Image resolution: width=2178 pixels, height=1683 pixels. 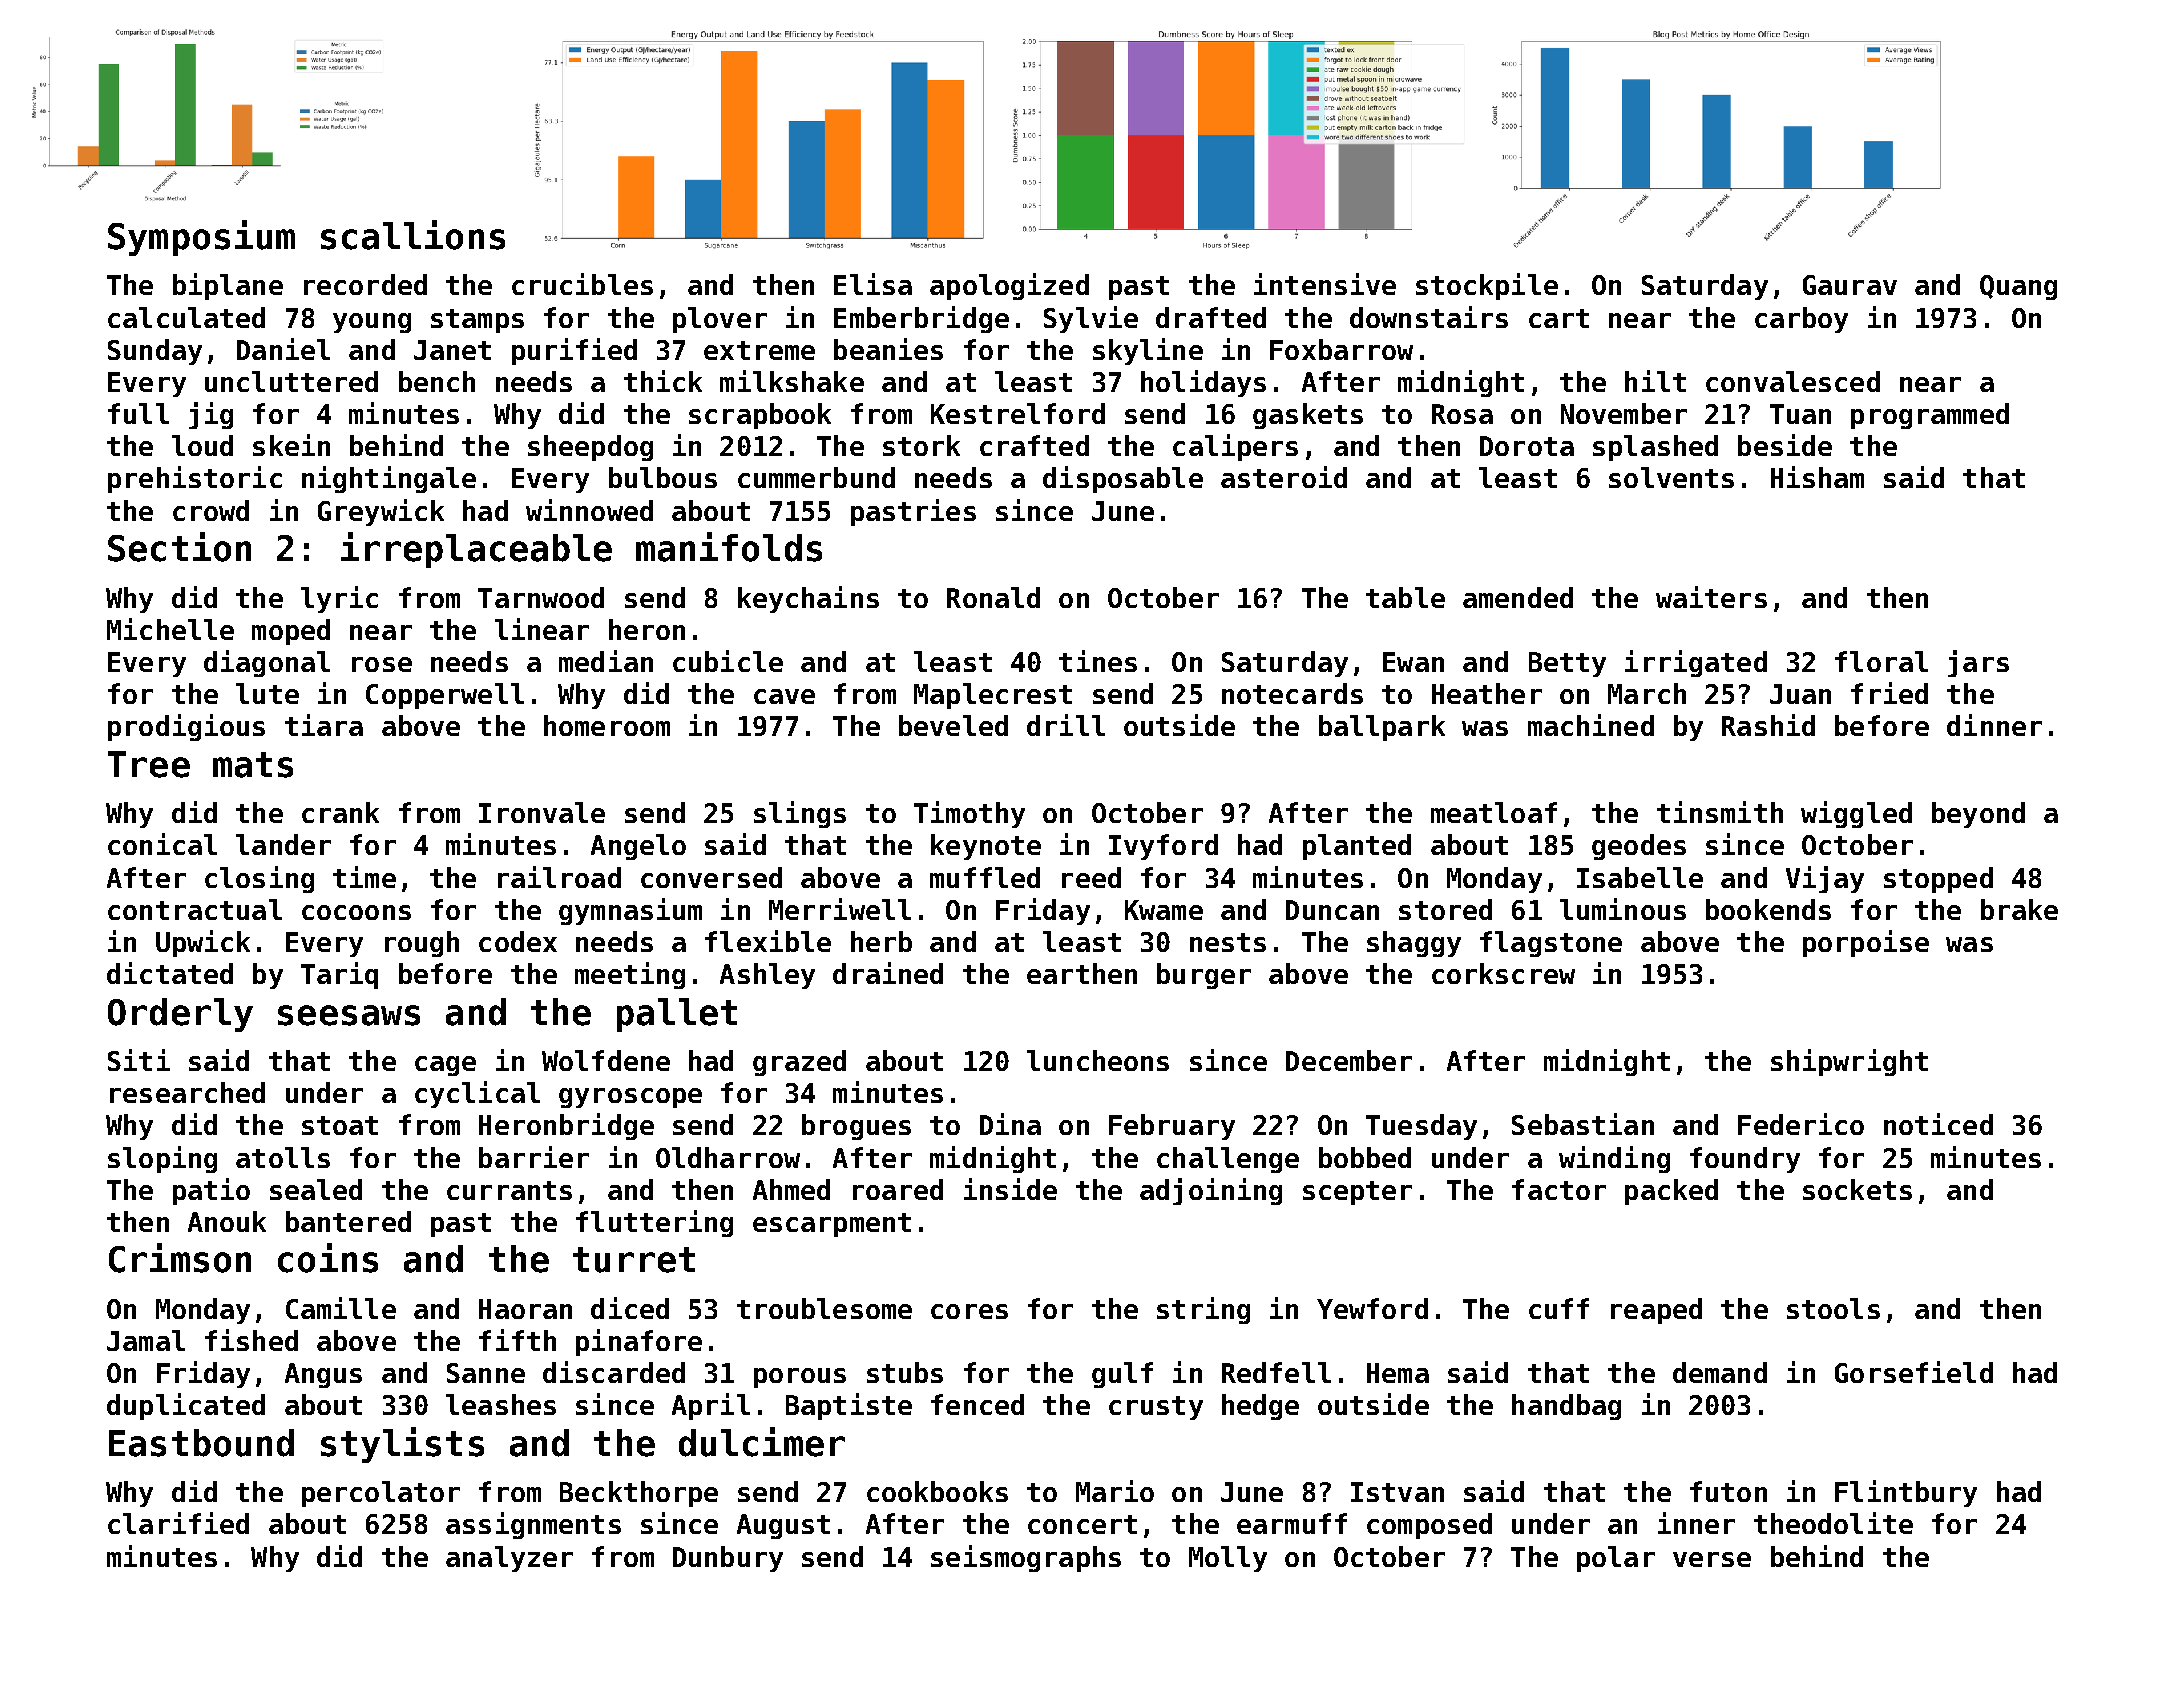 What do you see at coordinates (1728, 1491) in the screenshot?
I see `futon` at bounding box center [1728, 1491].
